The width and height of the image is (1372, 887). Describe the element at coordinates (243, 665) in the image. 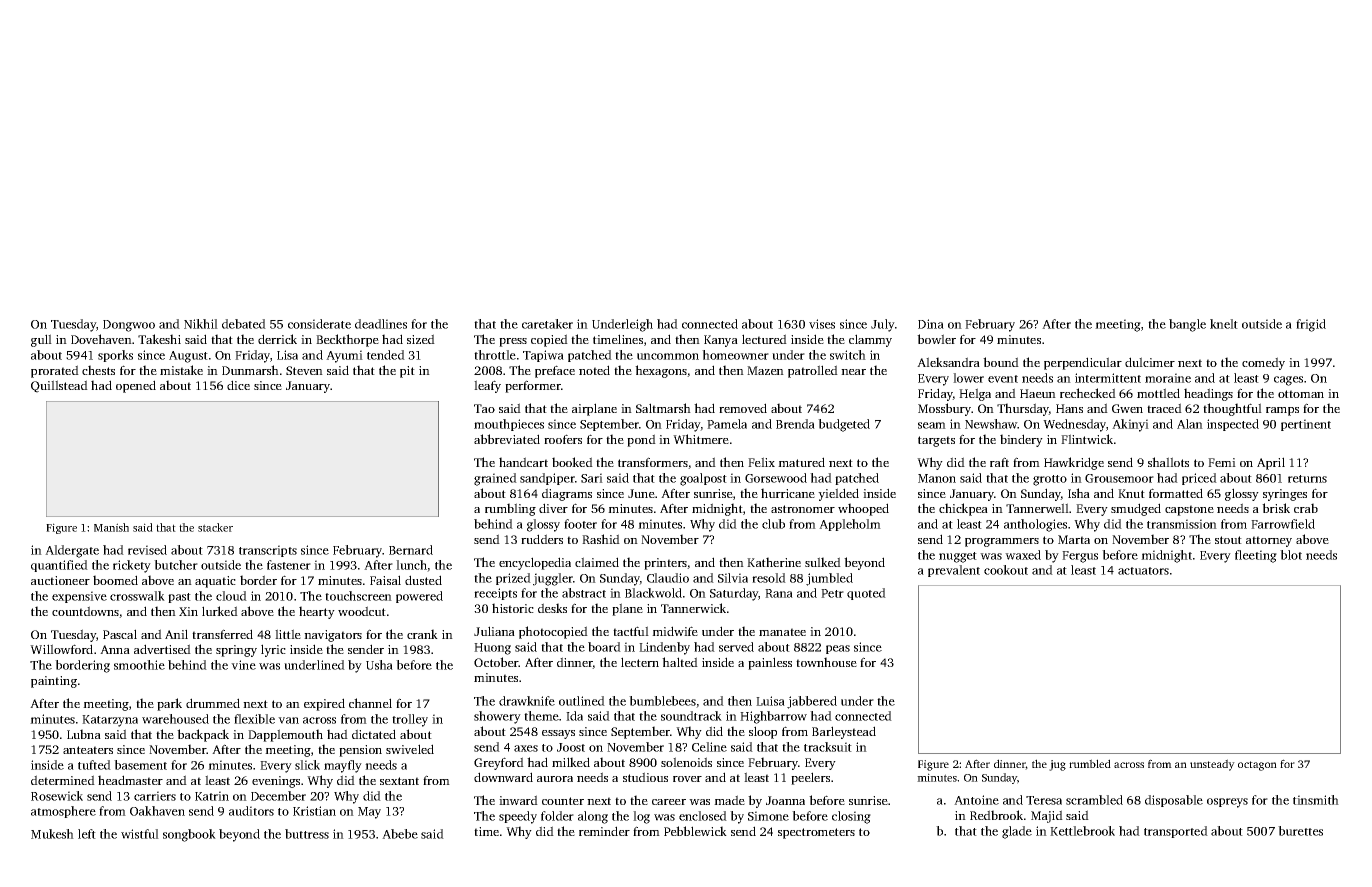

I see `vine` at that location.
